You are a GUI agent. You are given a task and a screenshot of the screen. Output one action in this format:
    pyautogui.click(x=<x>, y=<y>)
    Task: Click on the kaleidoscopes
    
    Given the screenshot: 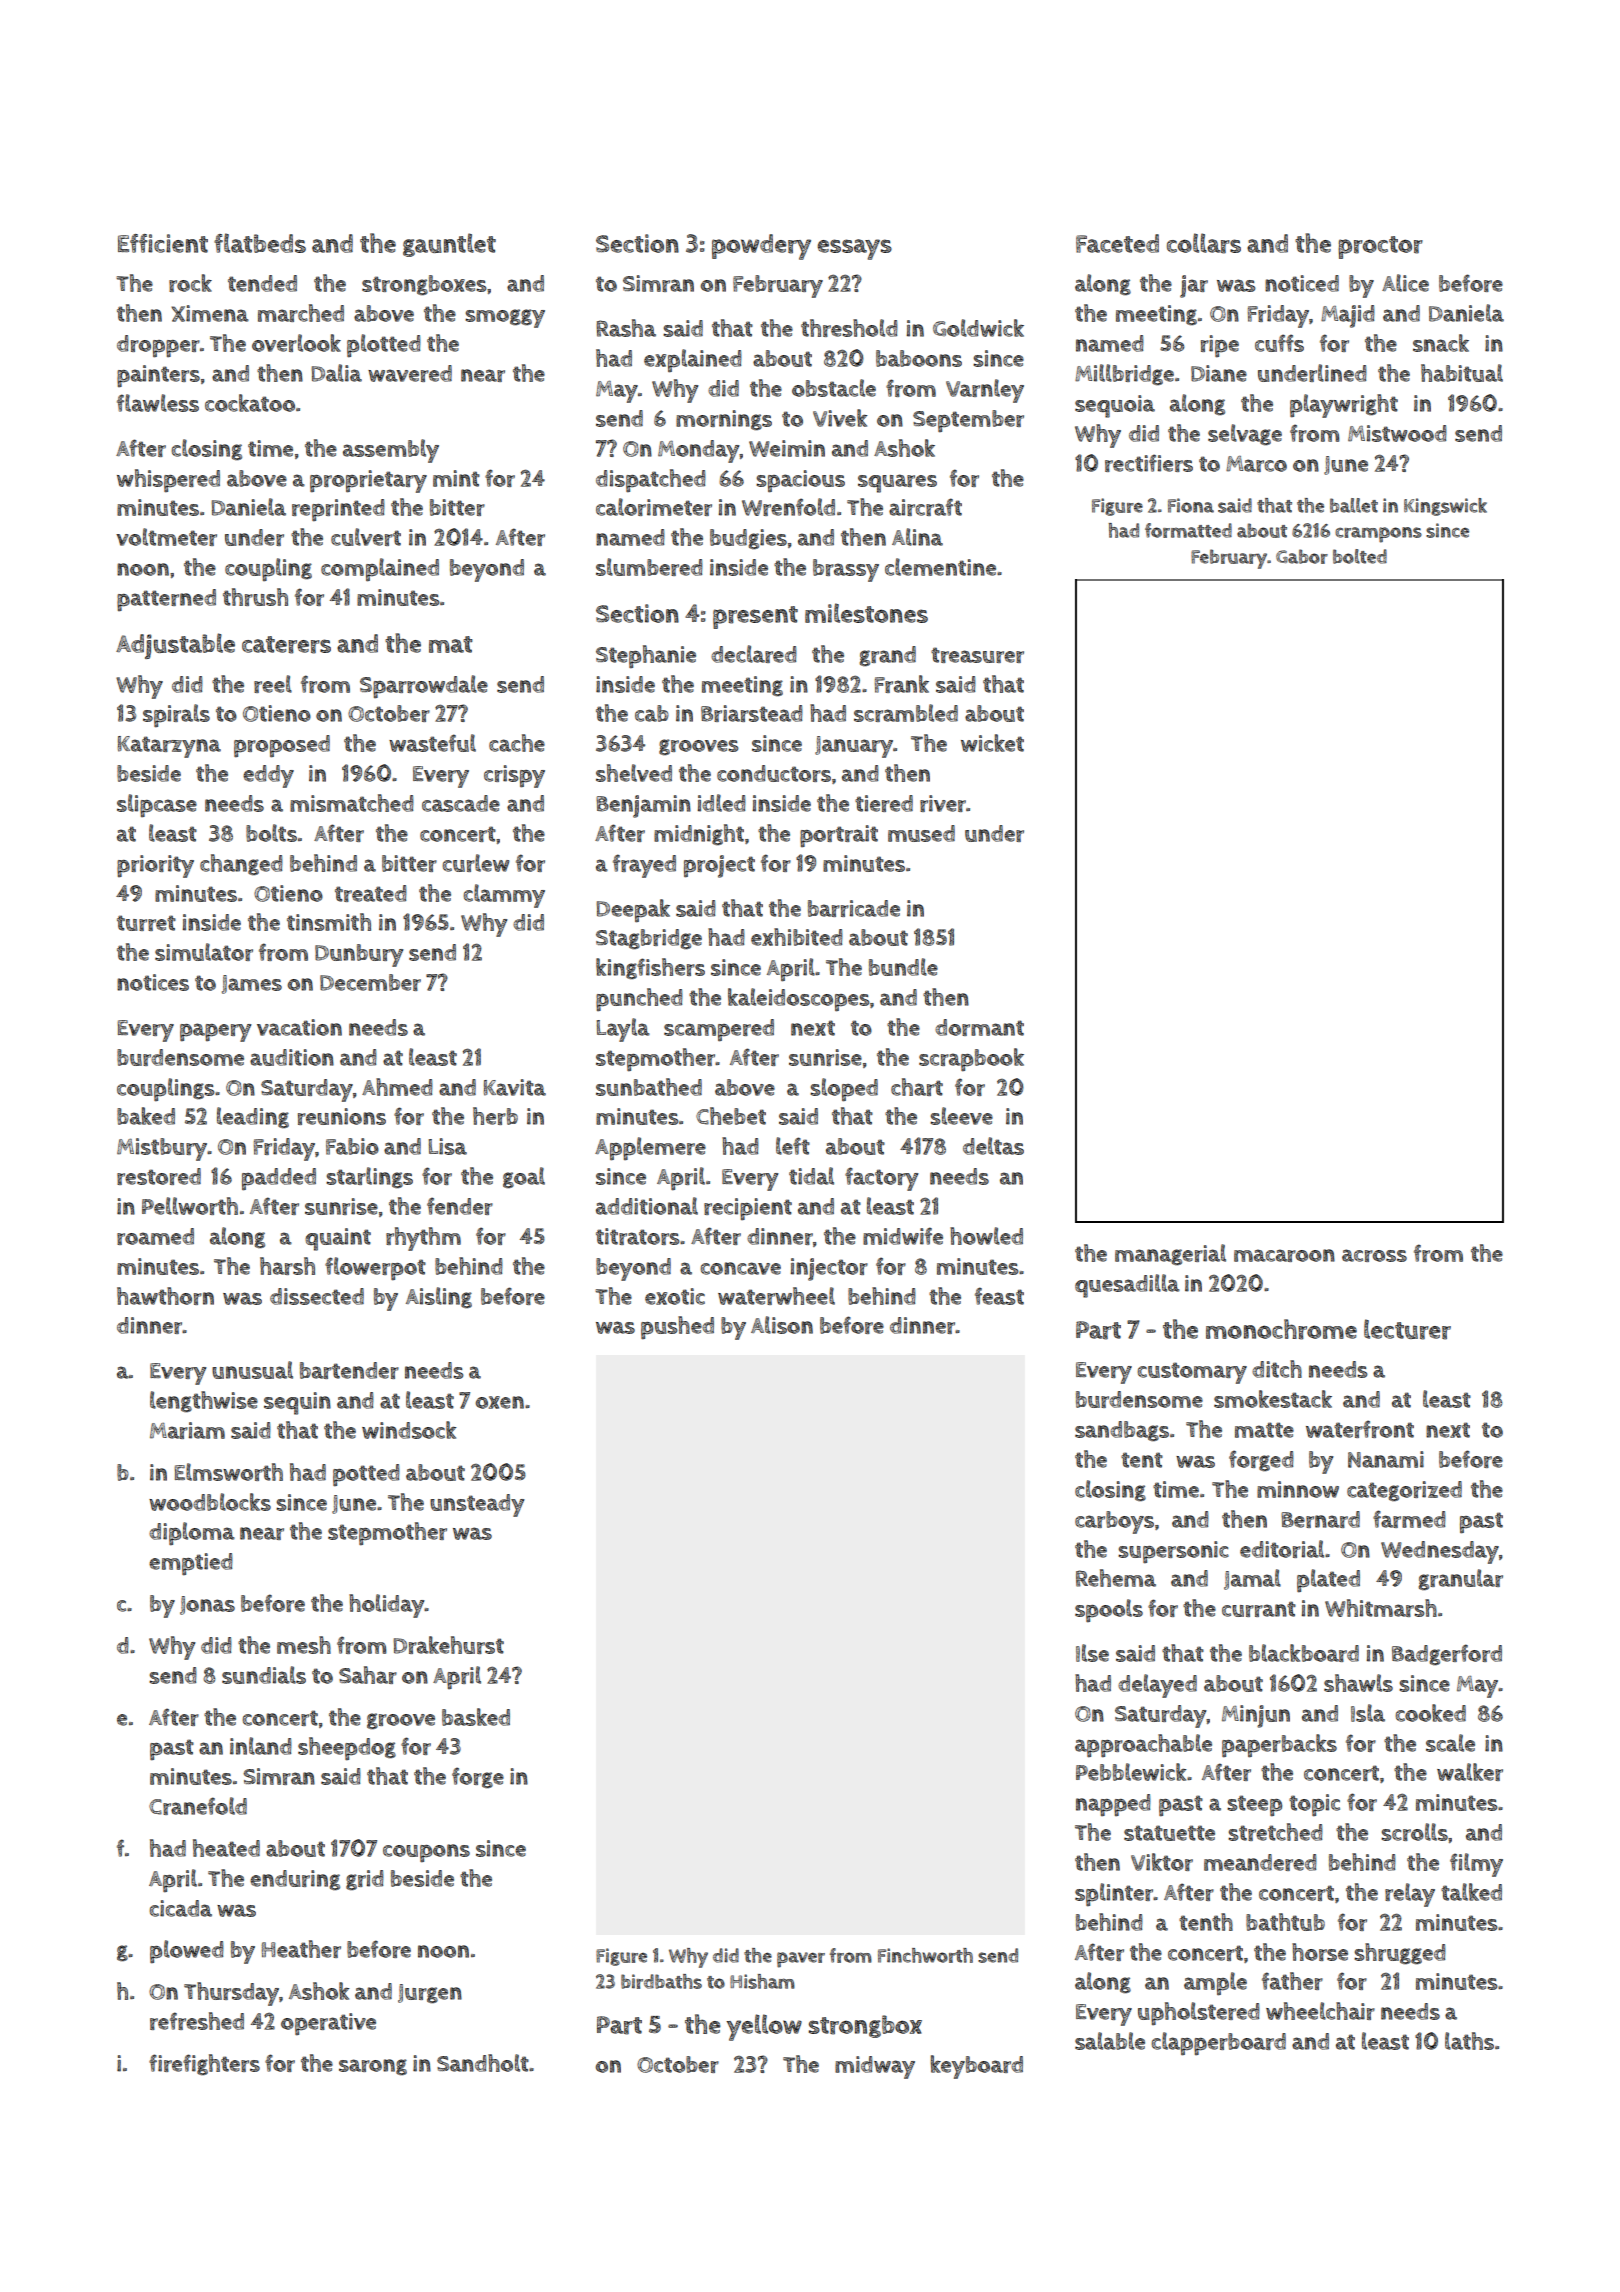 What is the action you would take?
    pyautogui.click(x=799, y=1000)
